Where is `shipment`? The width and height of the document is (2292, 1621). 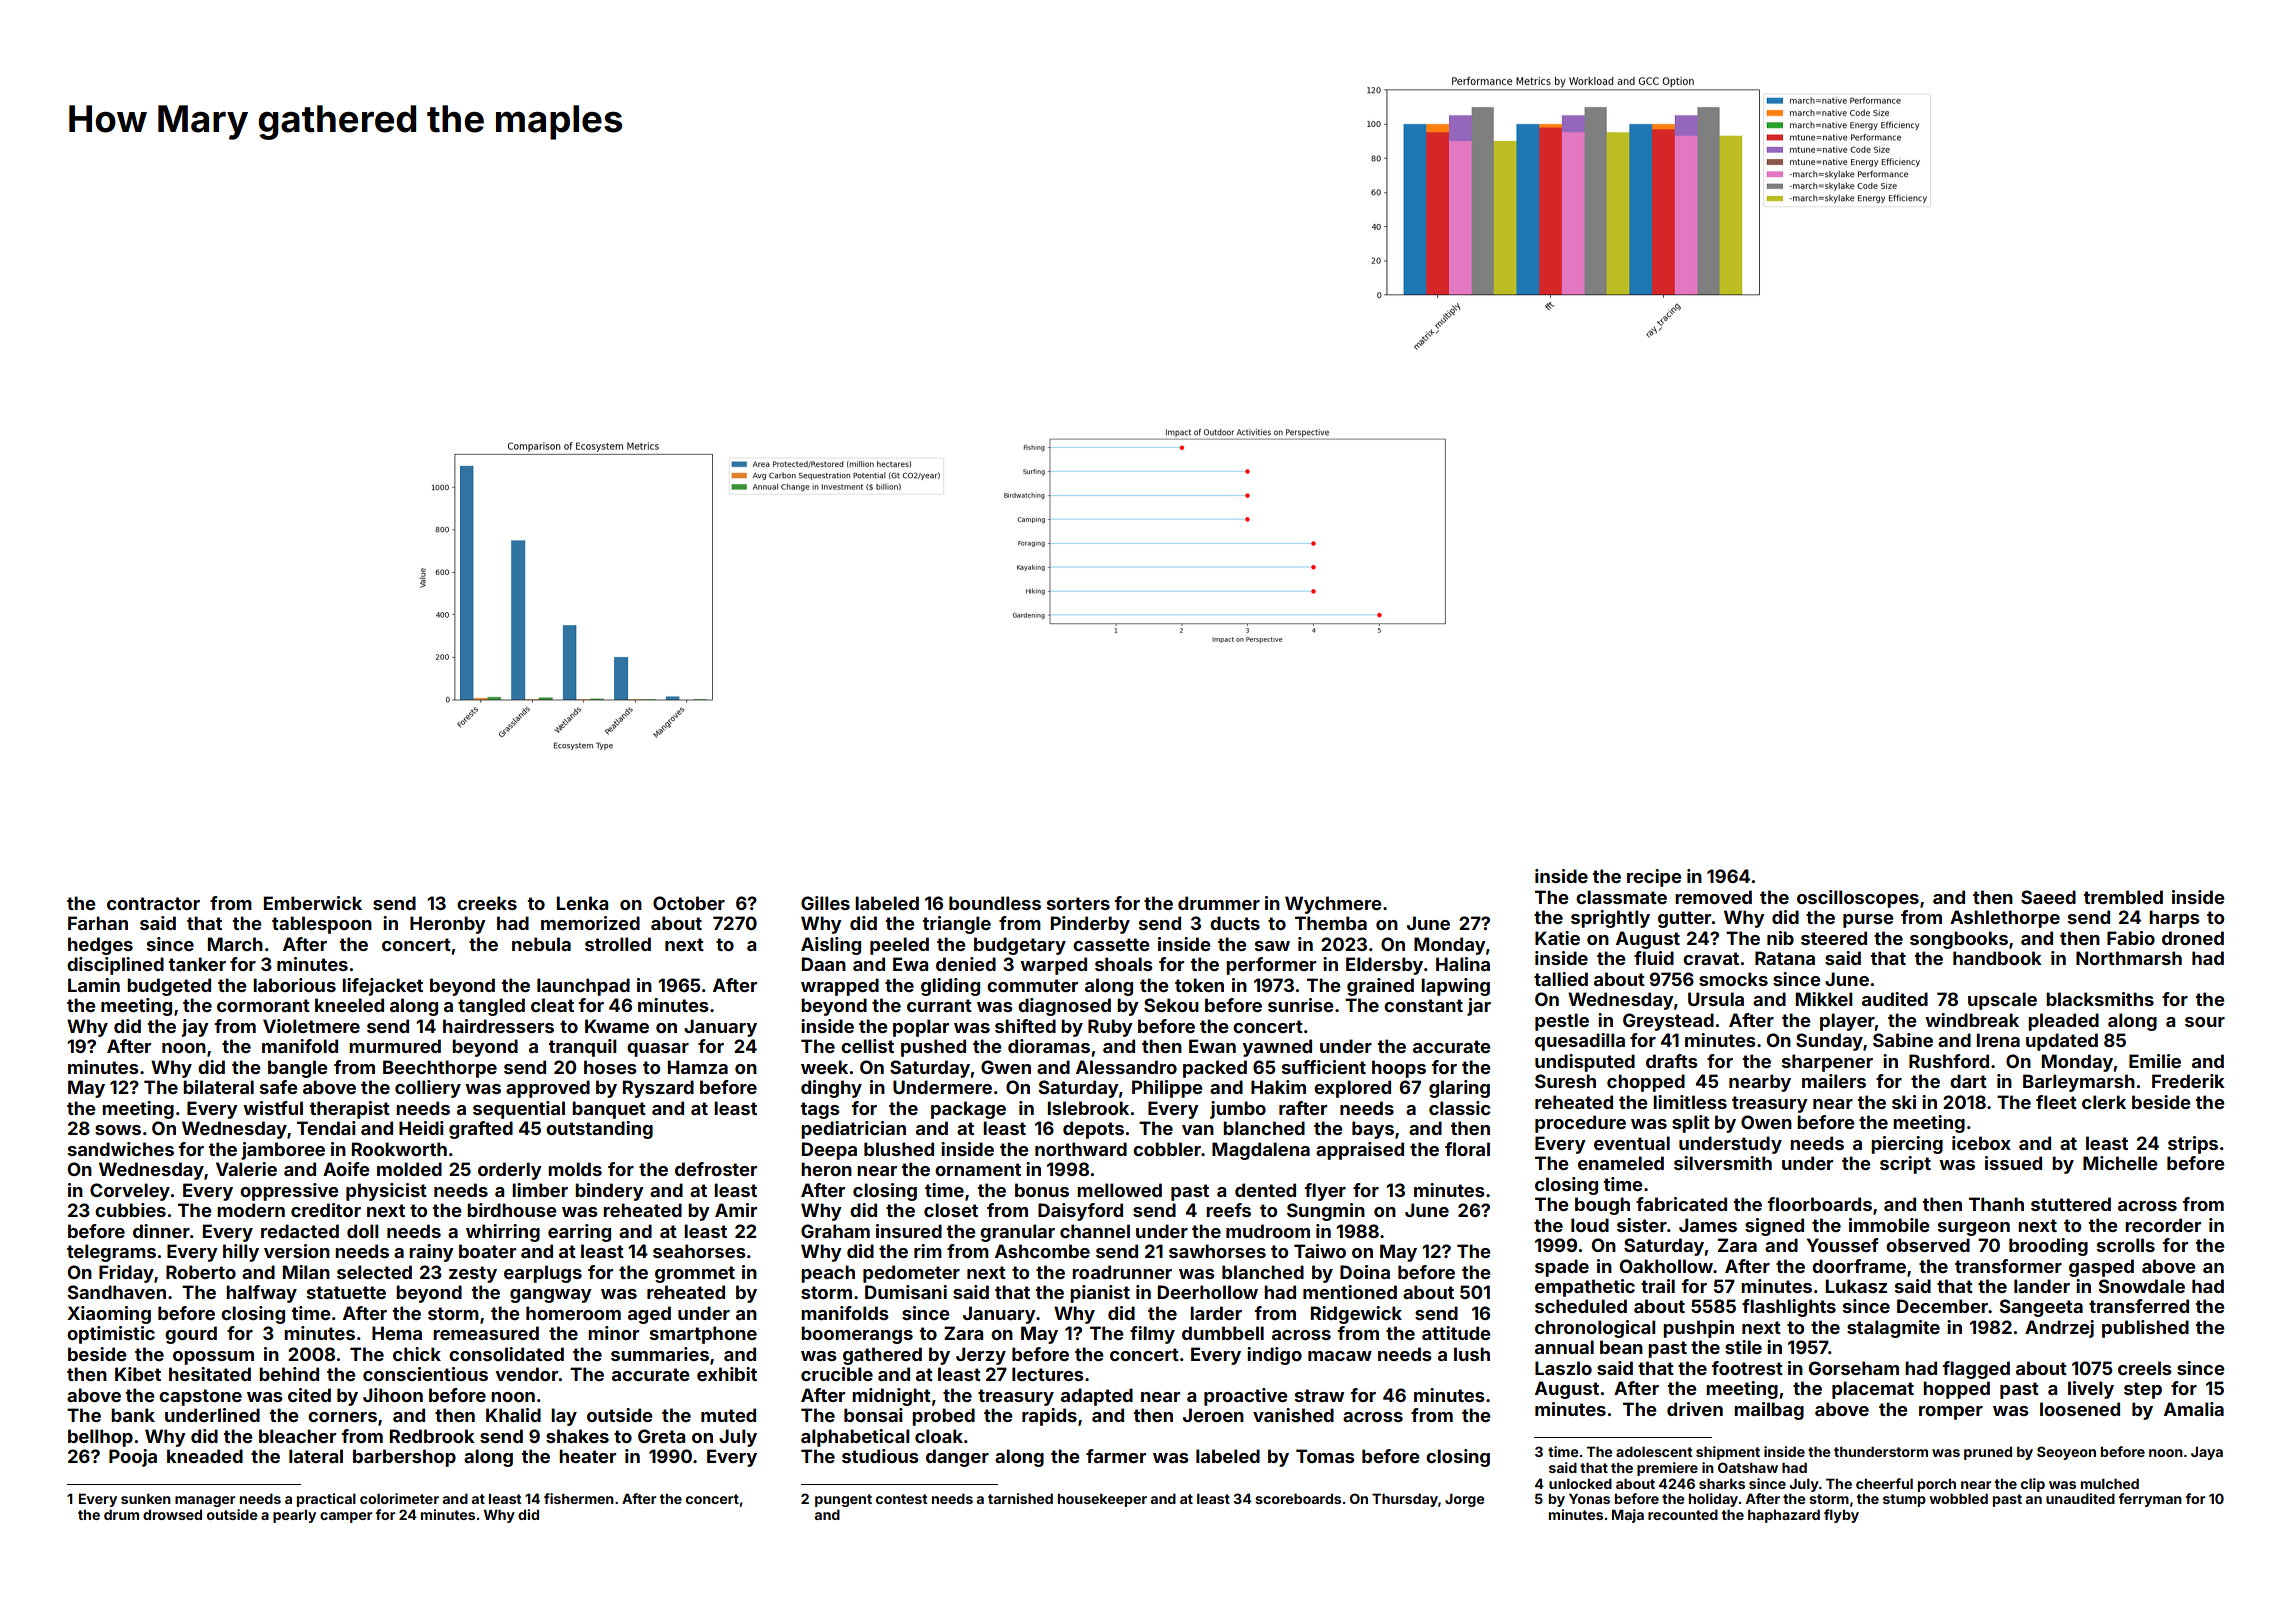
shipment is located at coordinates (1728, 1453).
